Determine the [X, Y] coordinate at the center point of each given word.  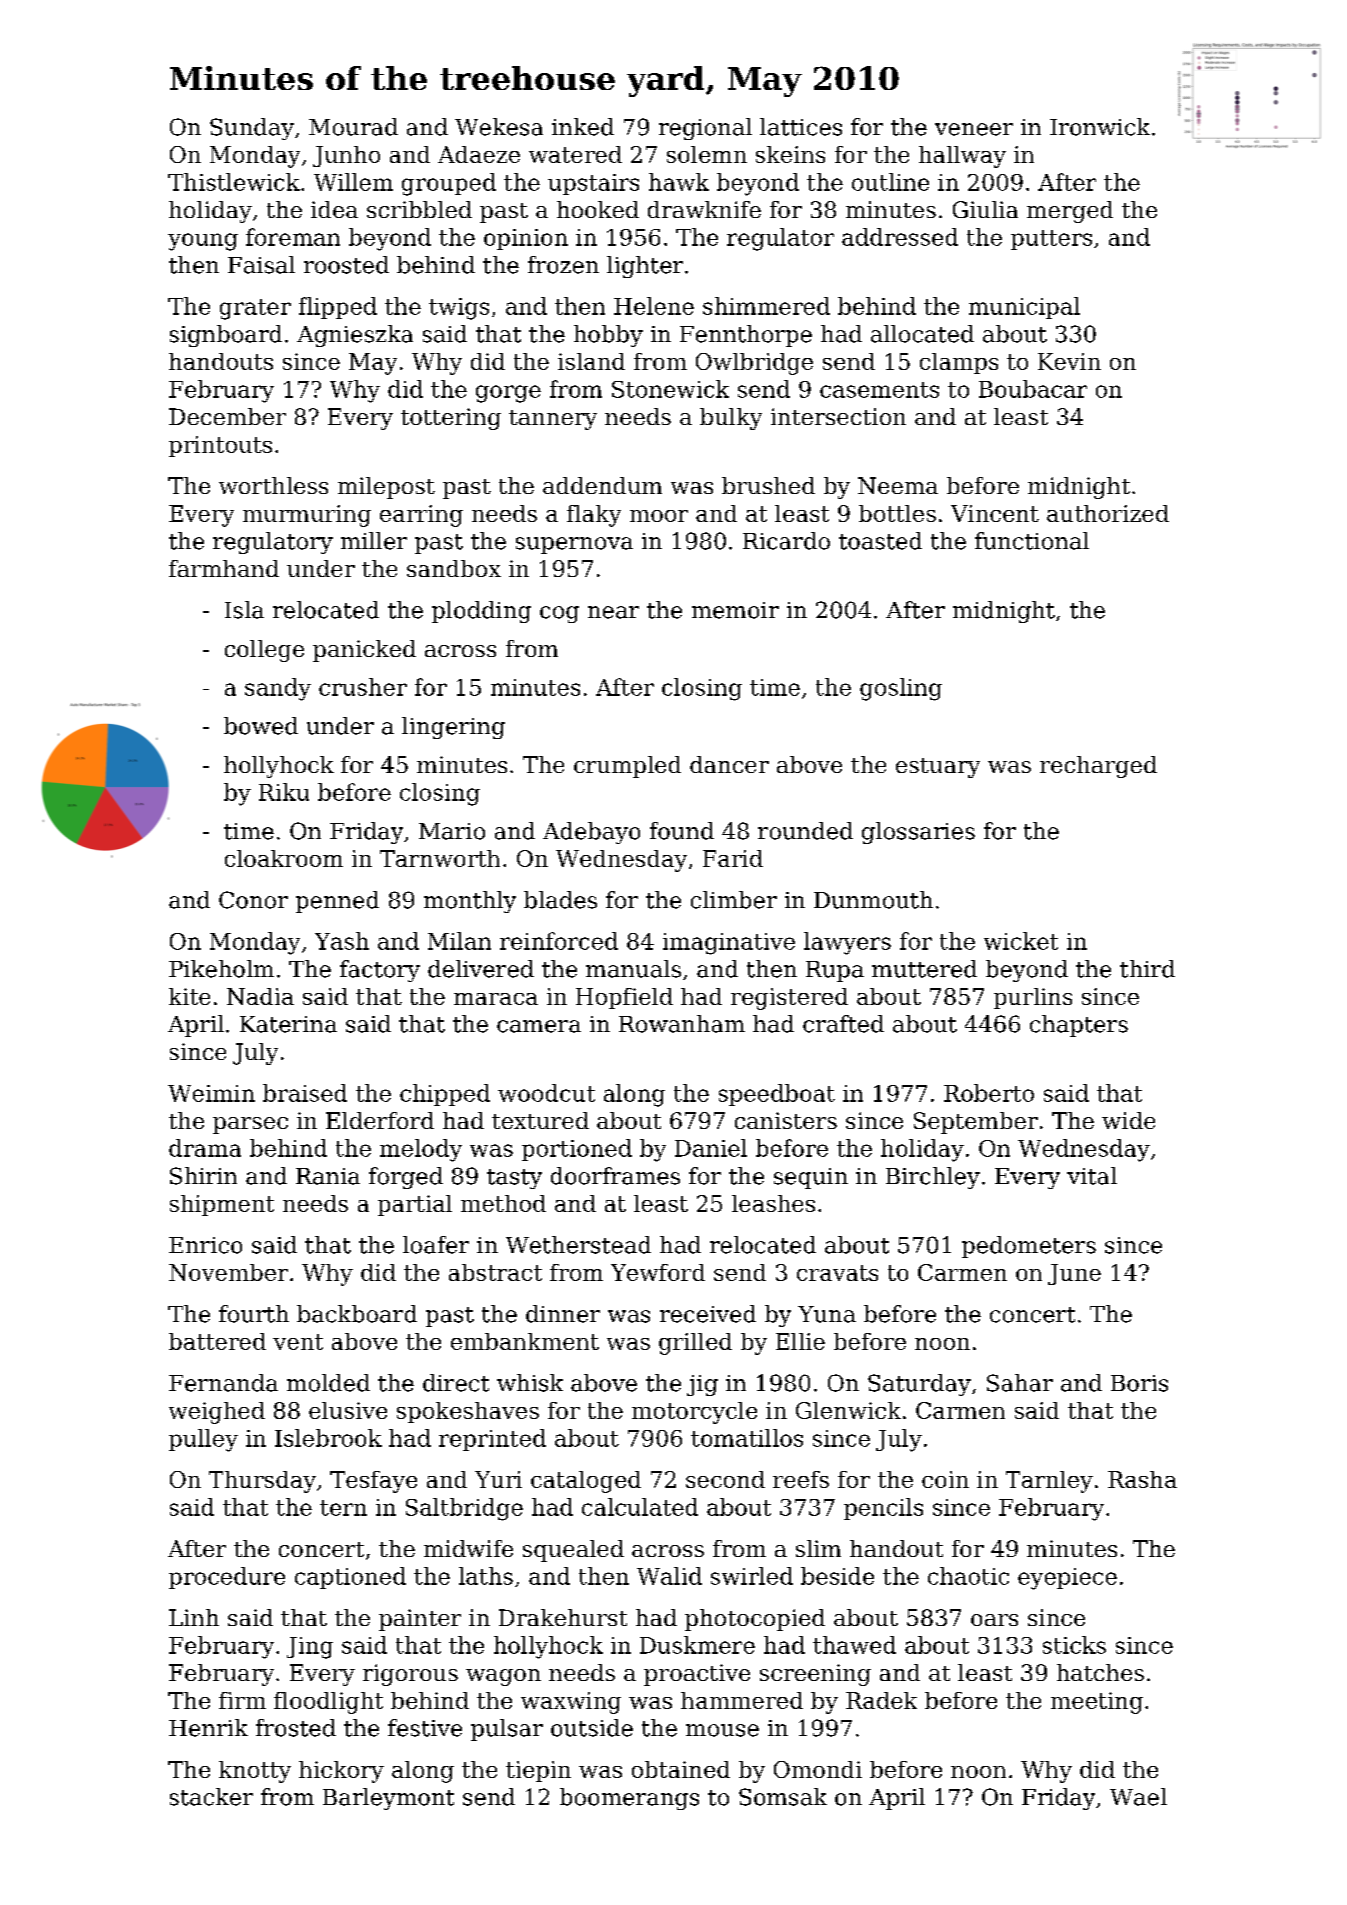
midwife [468, 1548]
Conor [253, 900]
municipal [1024, 308]
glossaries [918, 833]
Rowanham [682, 1024]
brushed [768, 485]
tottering [451, 419]
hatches [1100, 1672]
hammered [742, 1700]
